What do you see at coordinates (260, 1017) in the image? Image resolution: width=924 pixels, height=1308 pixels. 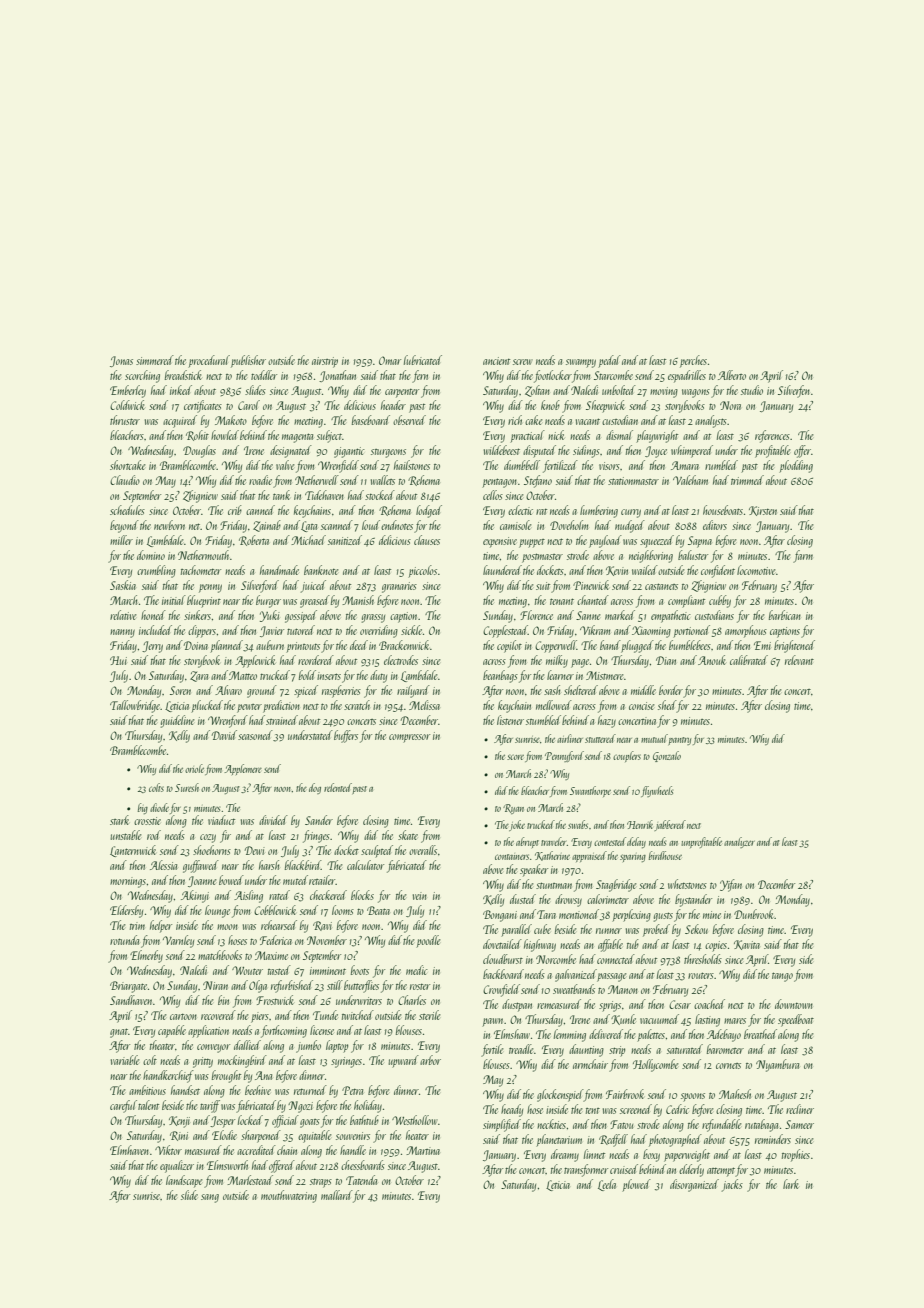 I see `piers` at bounding box center [260, 1017].
